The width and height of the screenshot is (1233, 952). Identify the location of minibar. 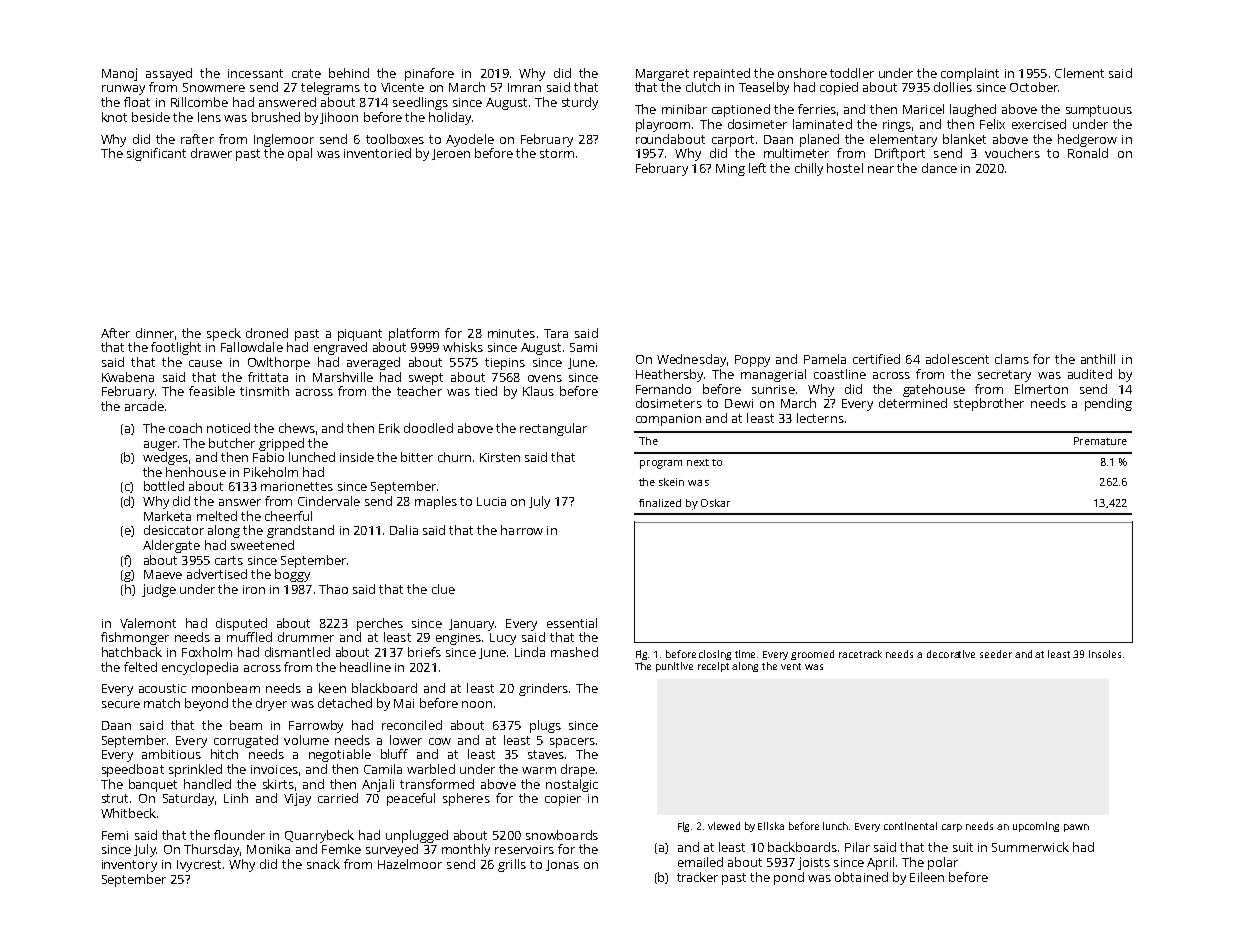
(684, 109).
